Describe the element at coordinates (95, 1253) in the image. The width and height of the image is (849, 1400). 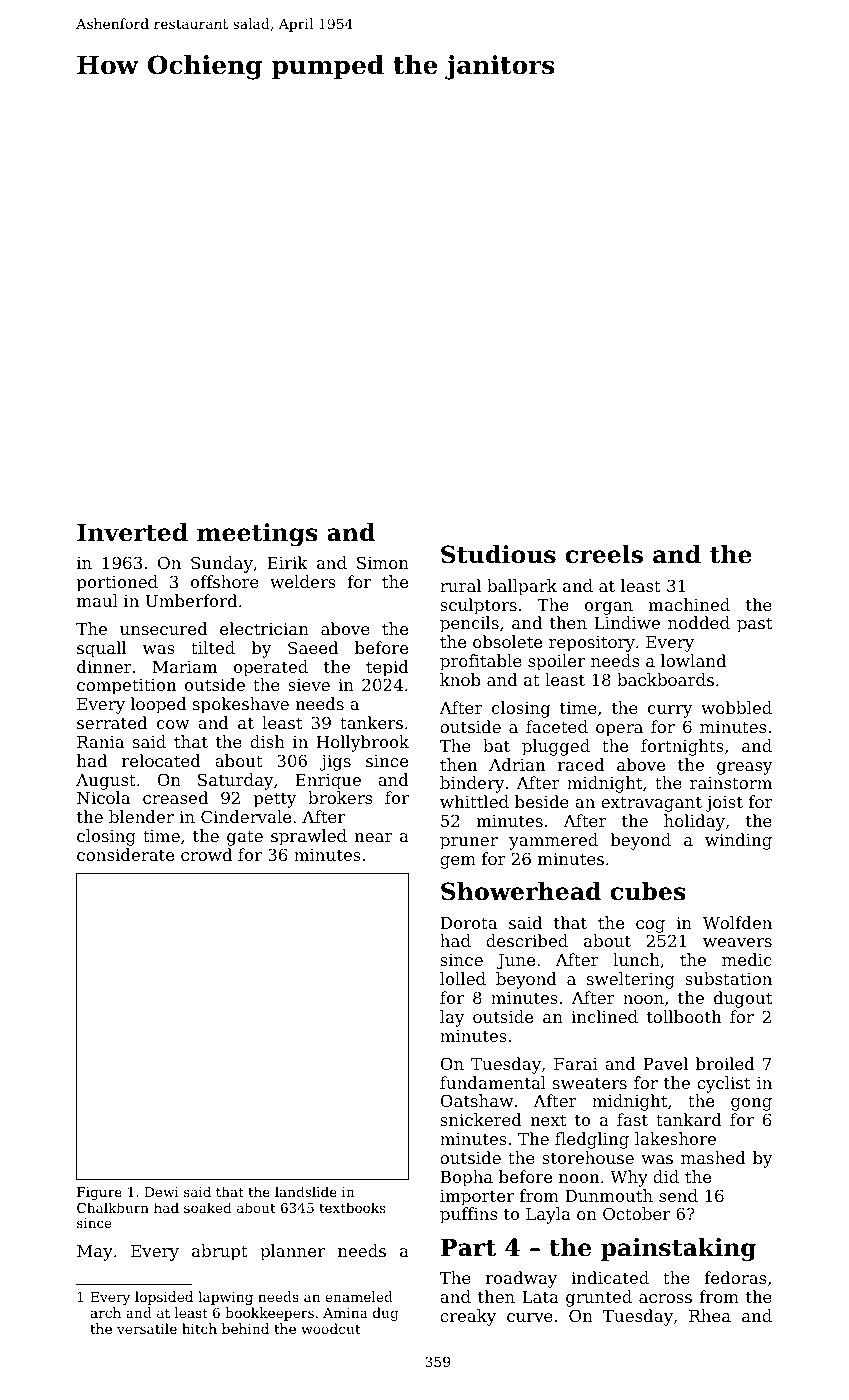
I see `May` at that location.
